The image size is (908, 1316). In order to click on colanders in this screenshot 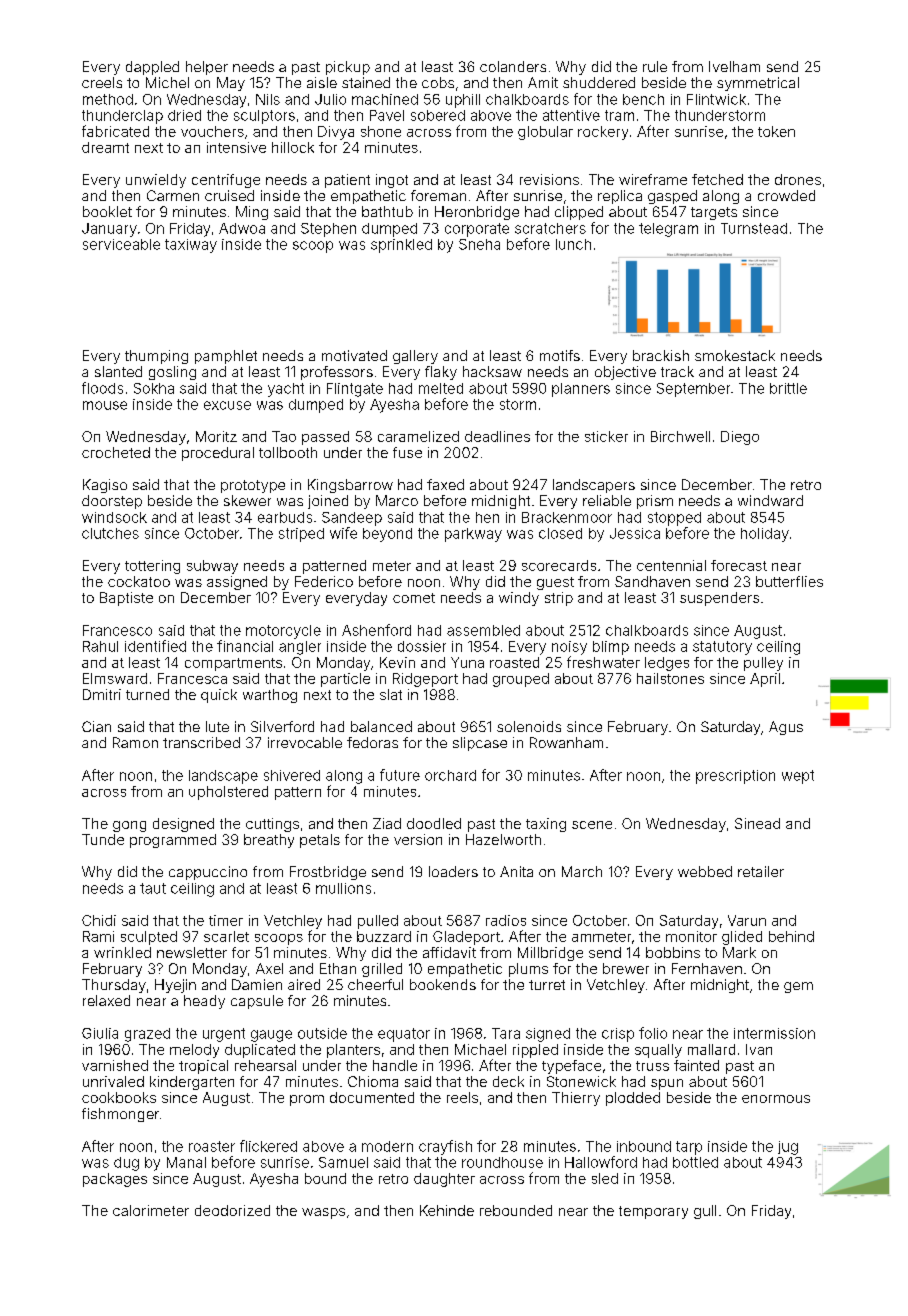, I will do `click(513, 66)`.
